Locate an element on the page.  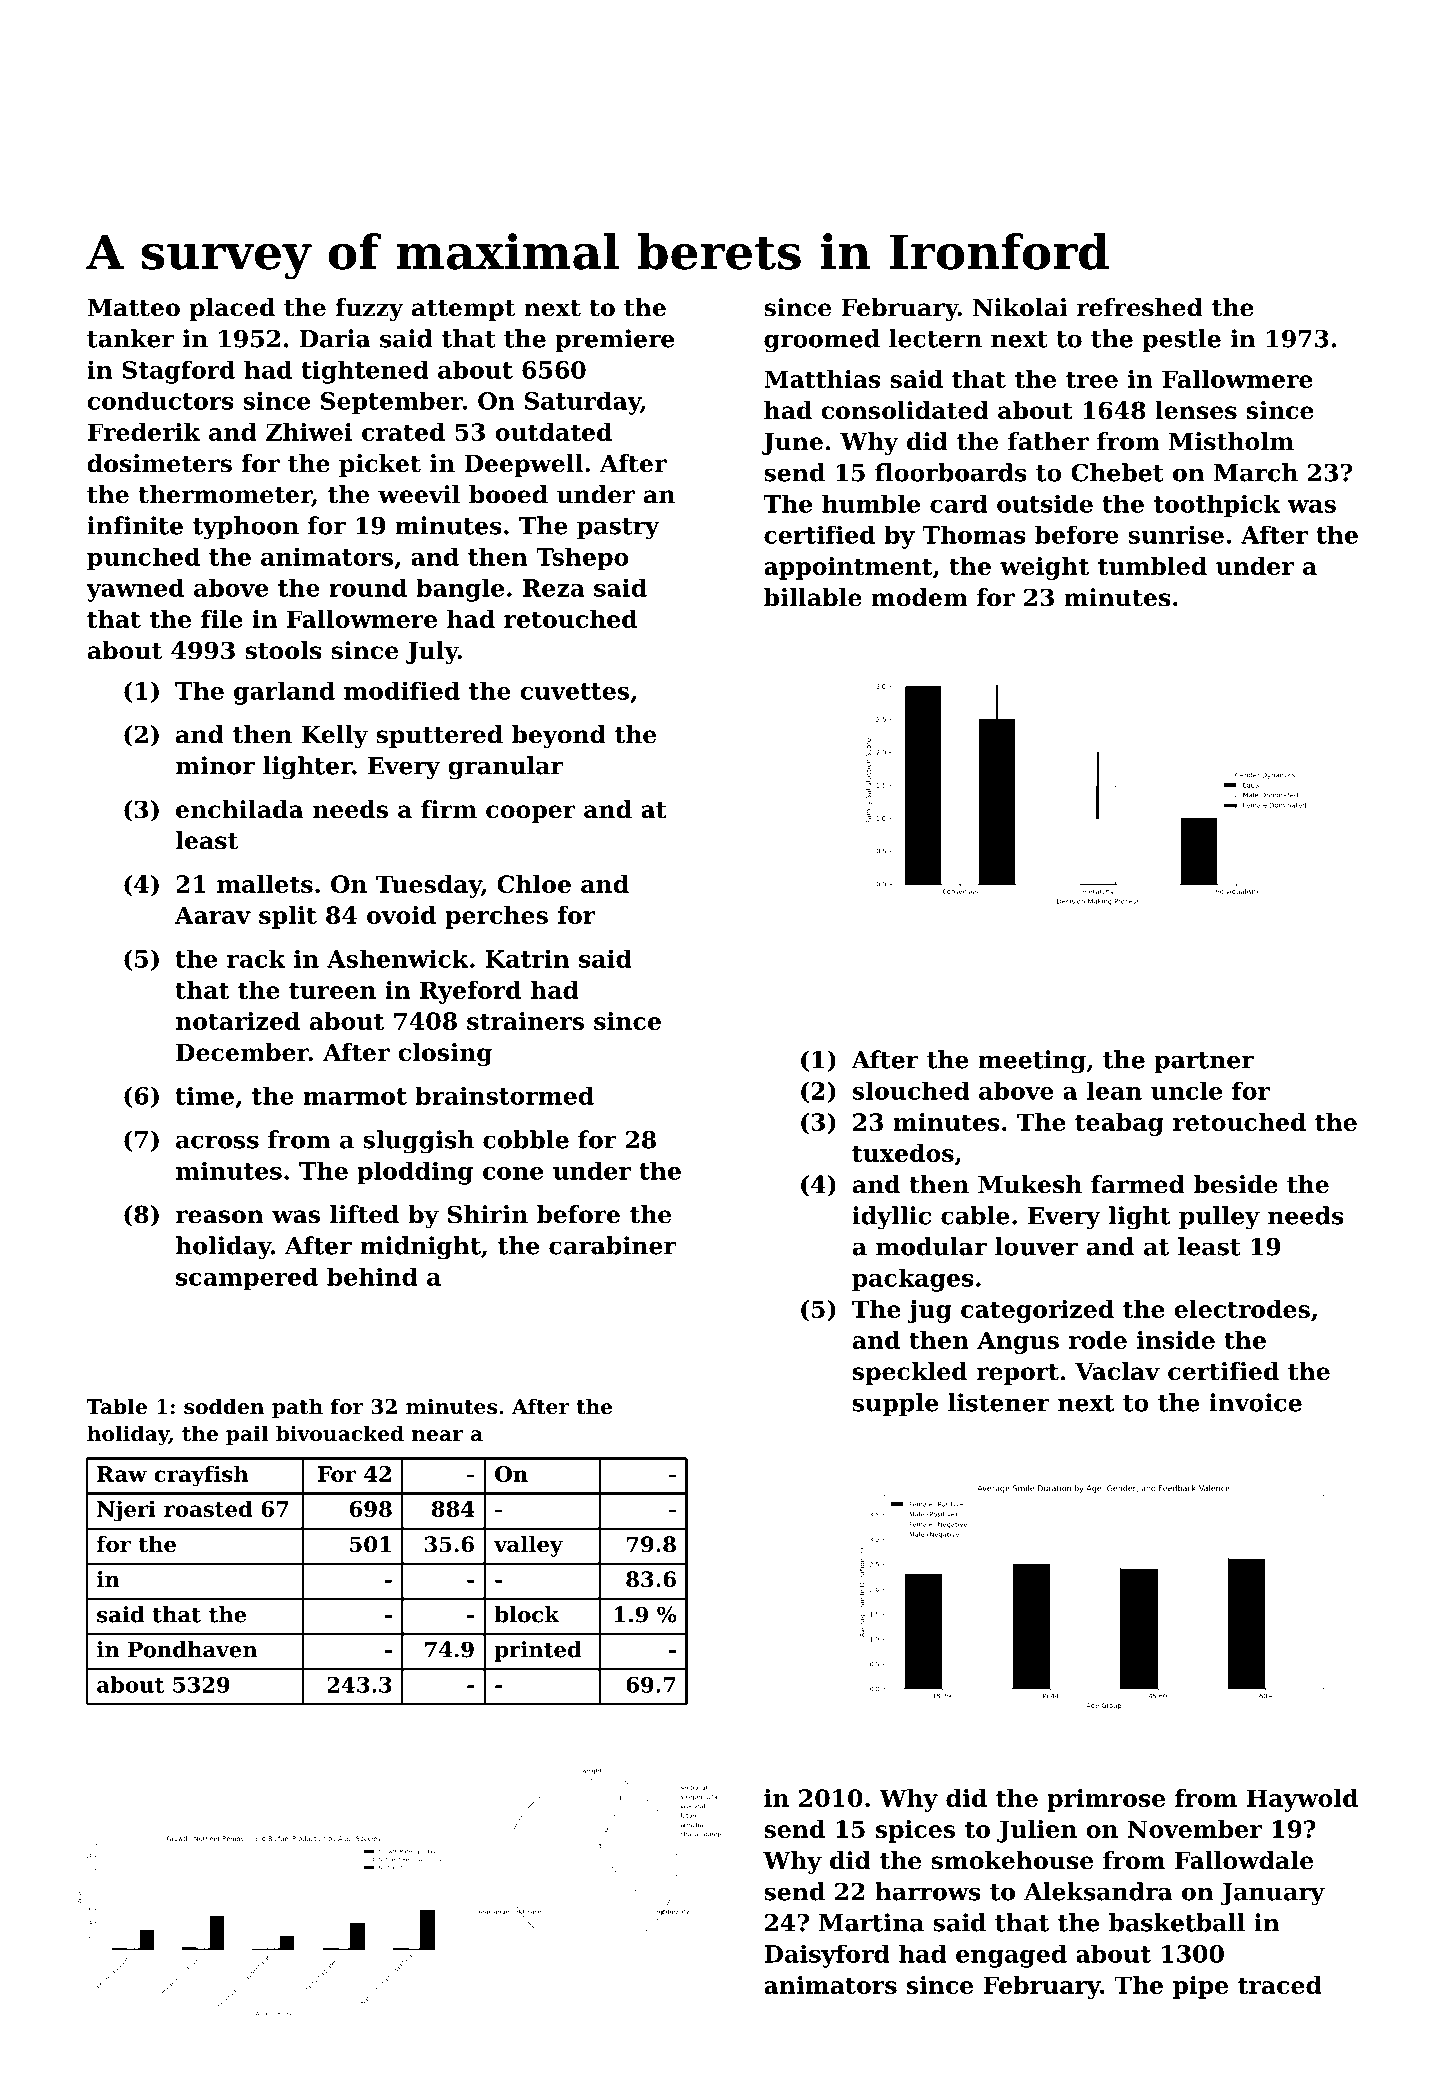
Daisyford is located at coordinates (827, 1956).
